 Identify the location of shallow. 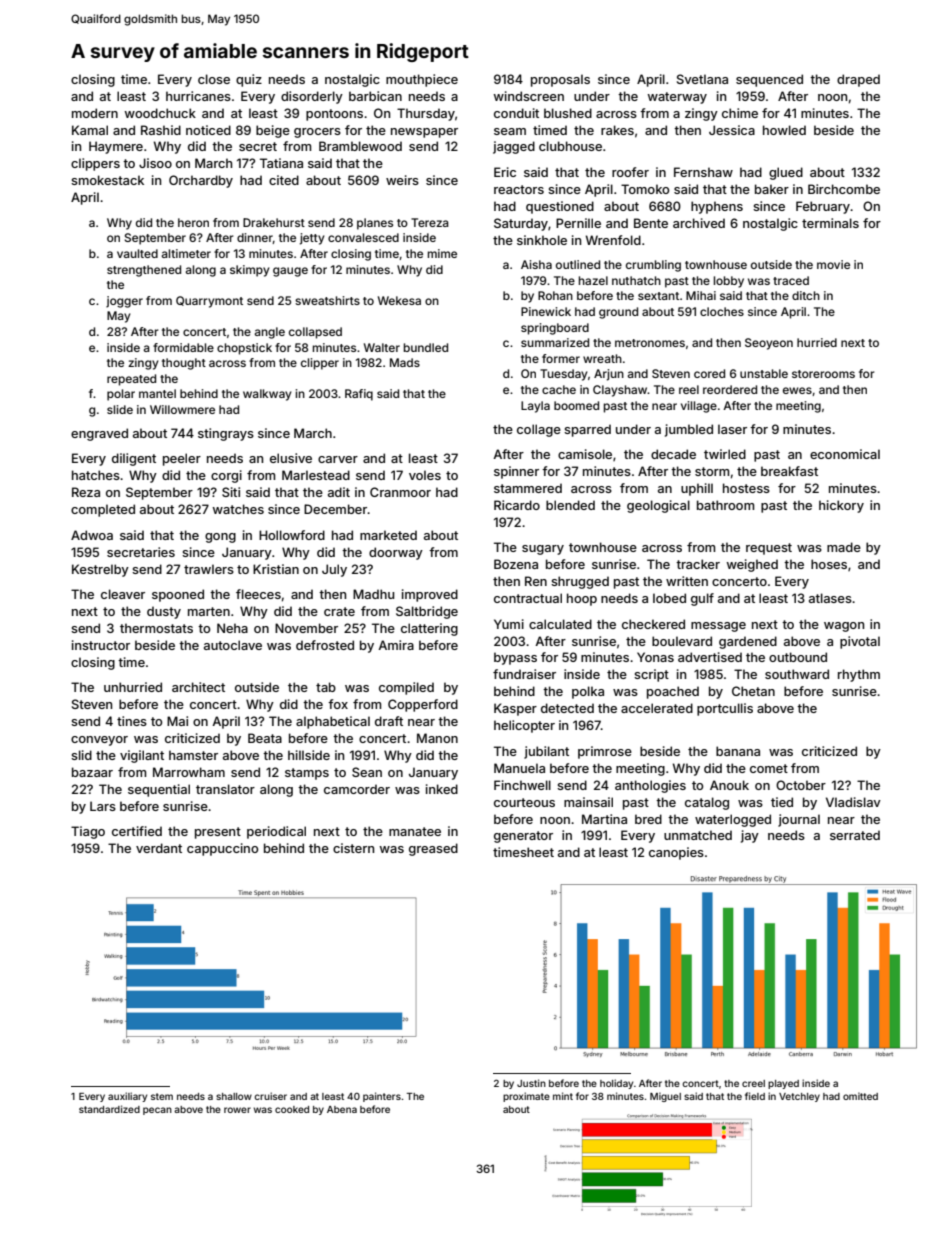
(234, 1096).
